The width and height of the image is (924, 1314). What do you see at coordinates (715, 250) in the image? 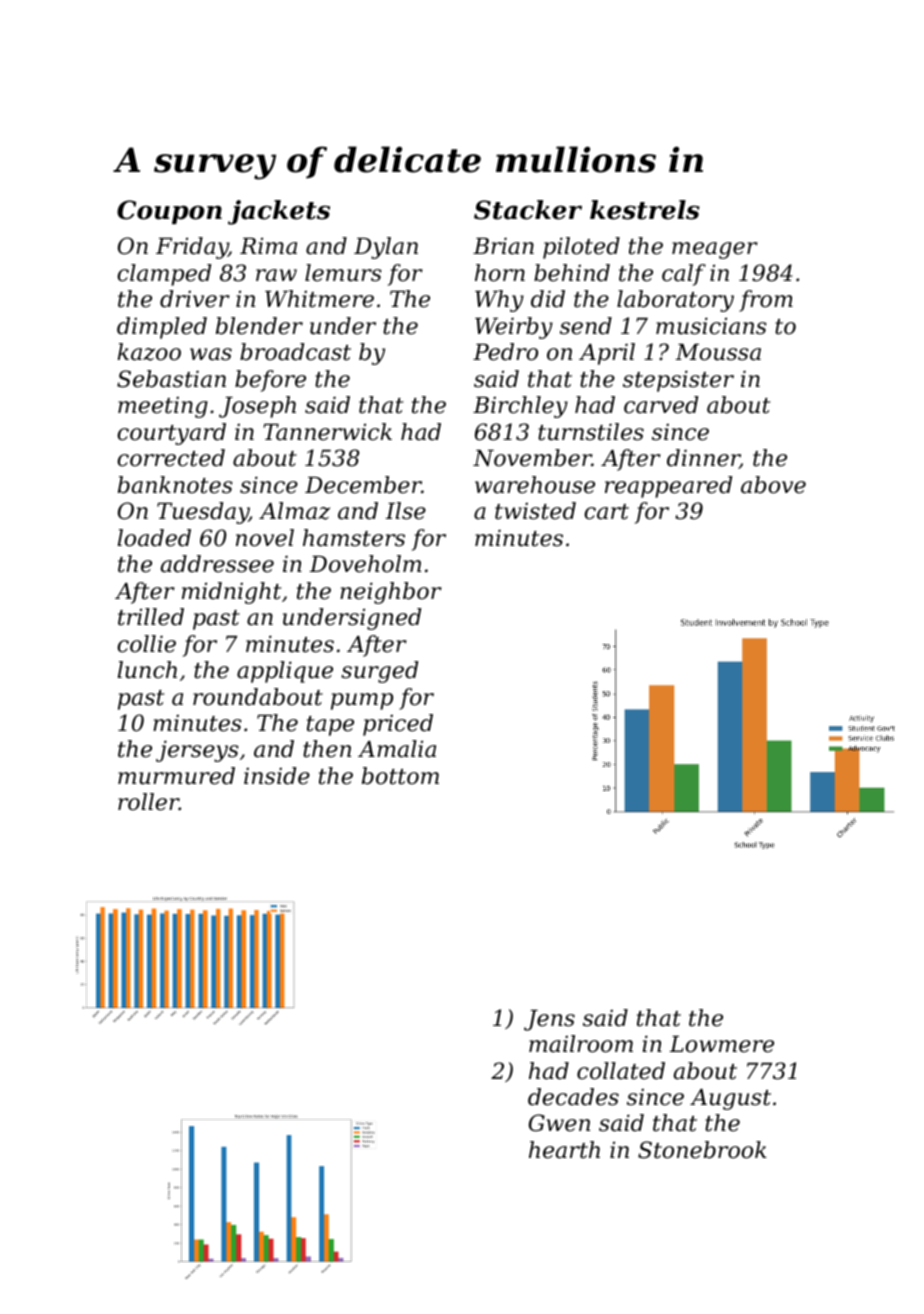
I see `meager` at bounding box center [715, 250].
